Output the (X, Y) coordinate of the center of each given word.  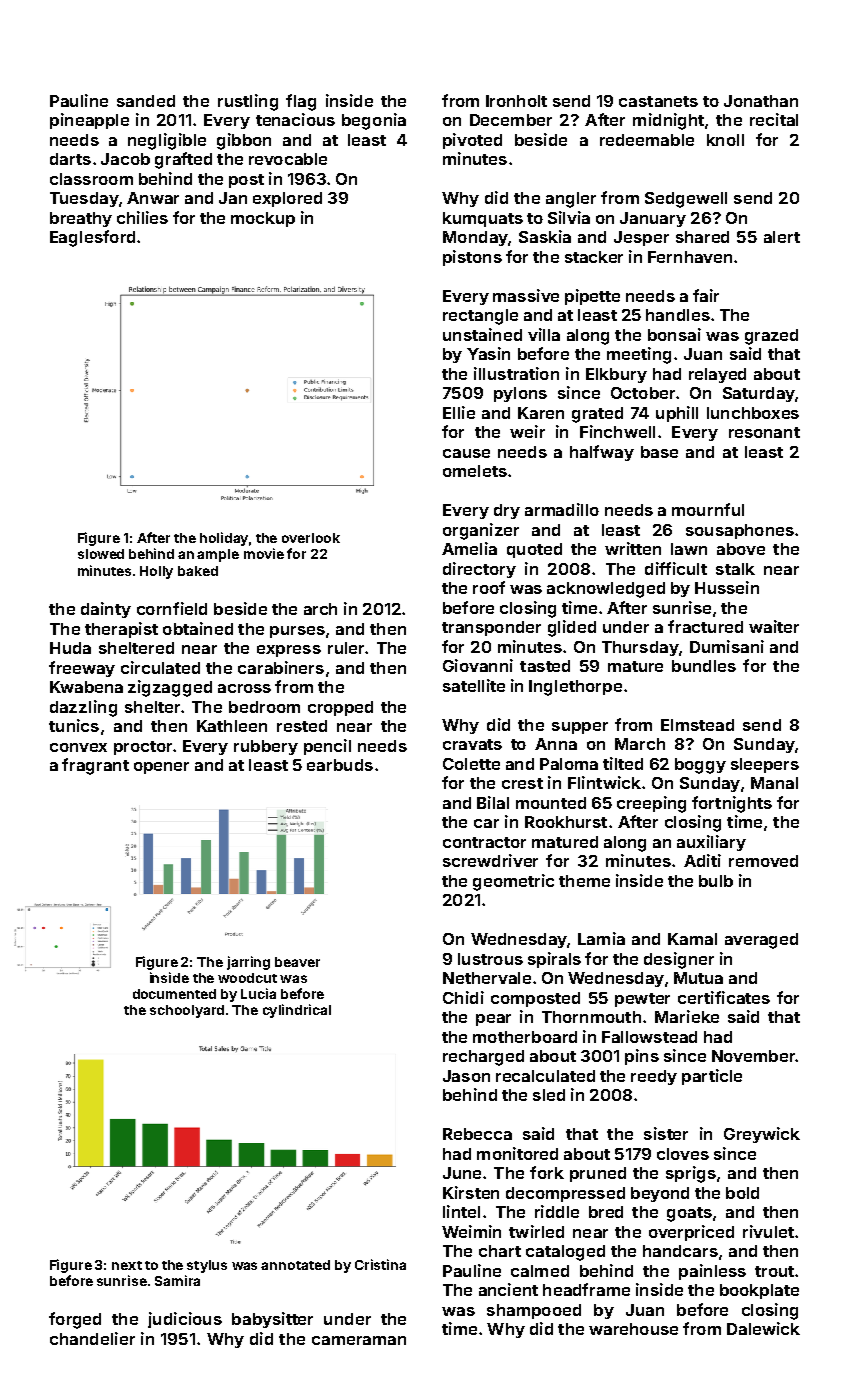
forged (75, 1320)
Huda (70, 648)
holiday (224, 539)
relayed (717, 375)
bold (742, 1193)
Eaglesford (92, 238)
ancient (508, 1289)
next (127, 1265)
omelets (475, 471)
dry (507, 511)
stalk (735, 569)
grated (597, 415)
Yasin (488, 353)
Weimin (471, 1231)
